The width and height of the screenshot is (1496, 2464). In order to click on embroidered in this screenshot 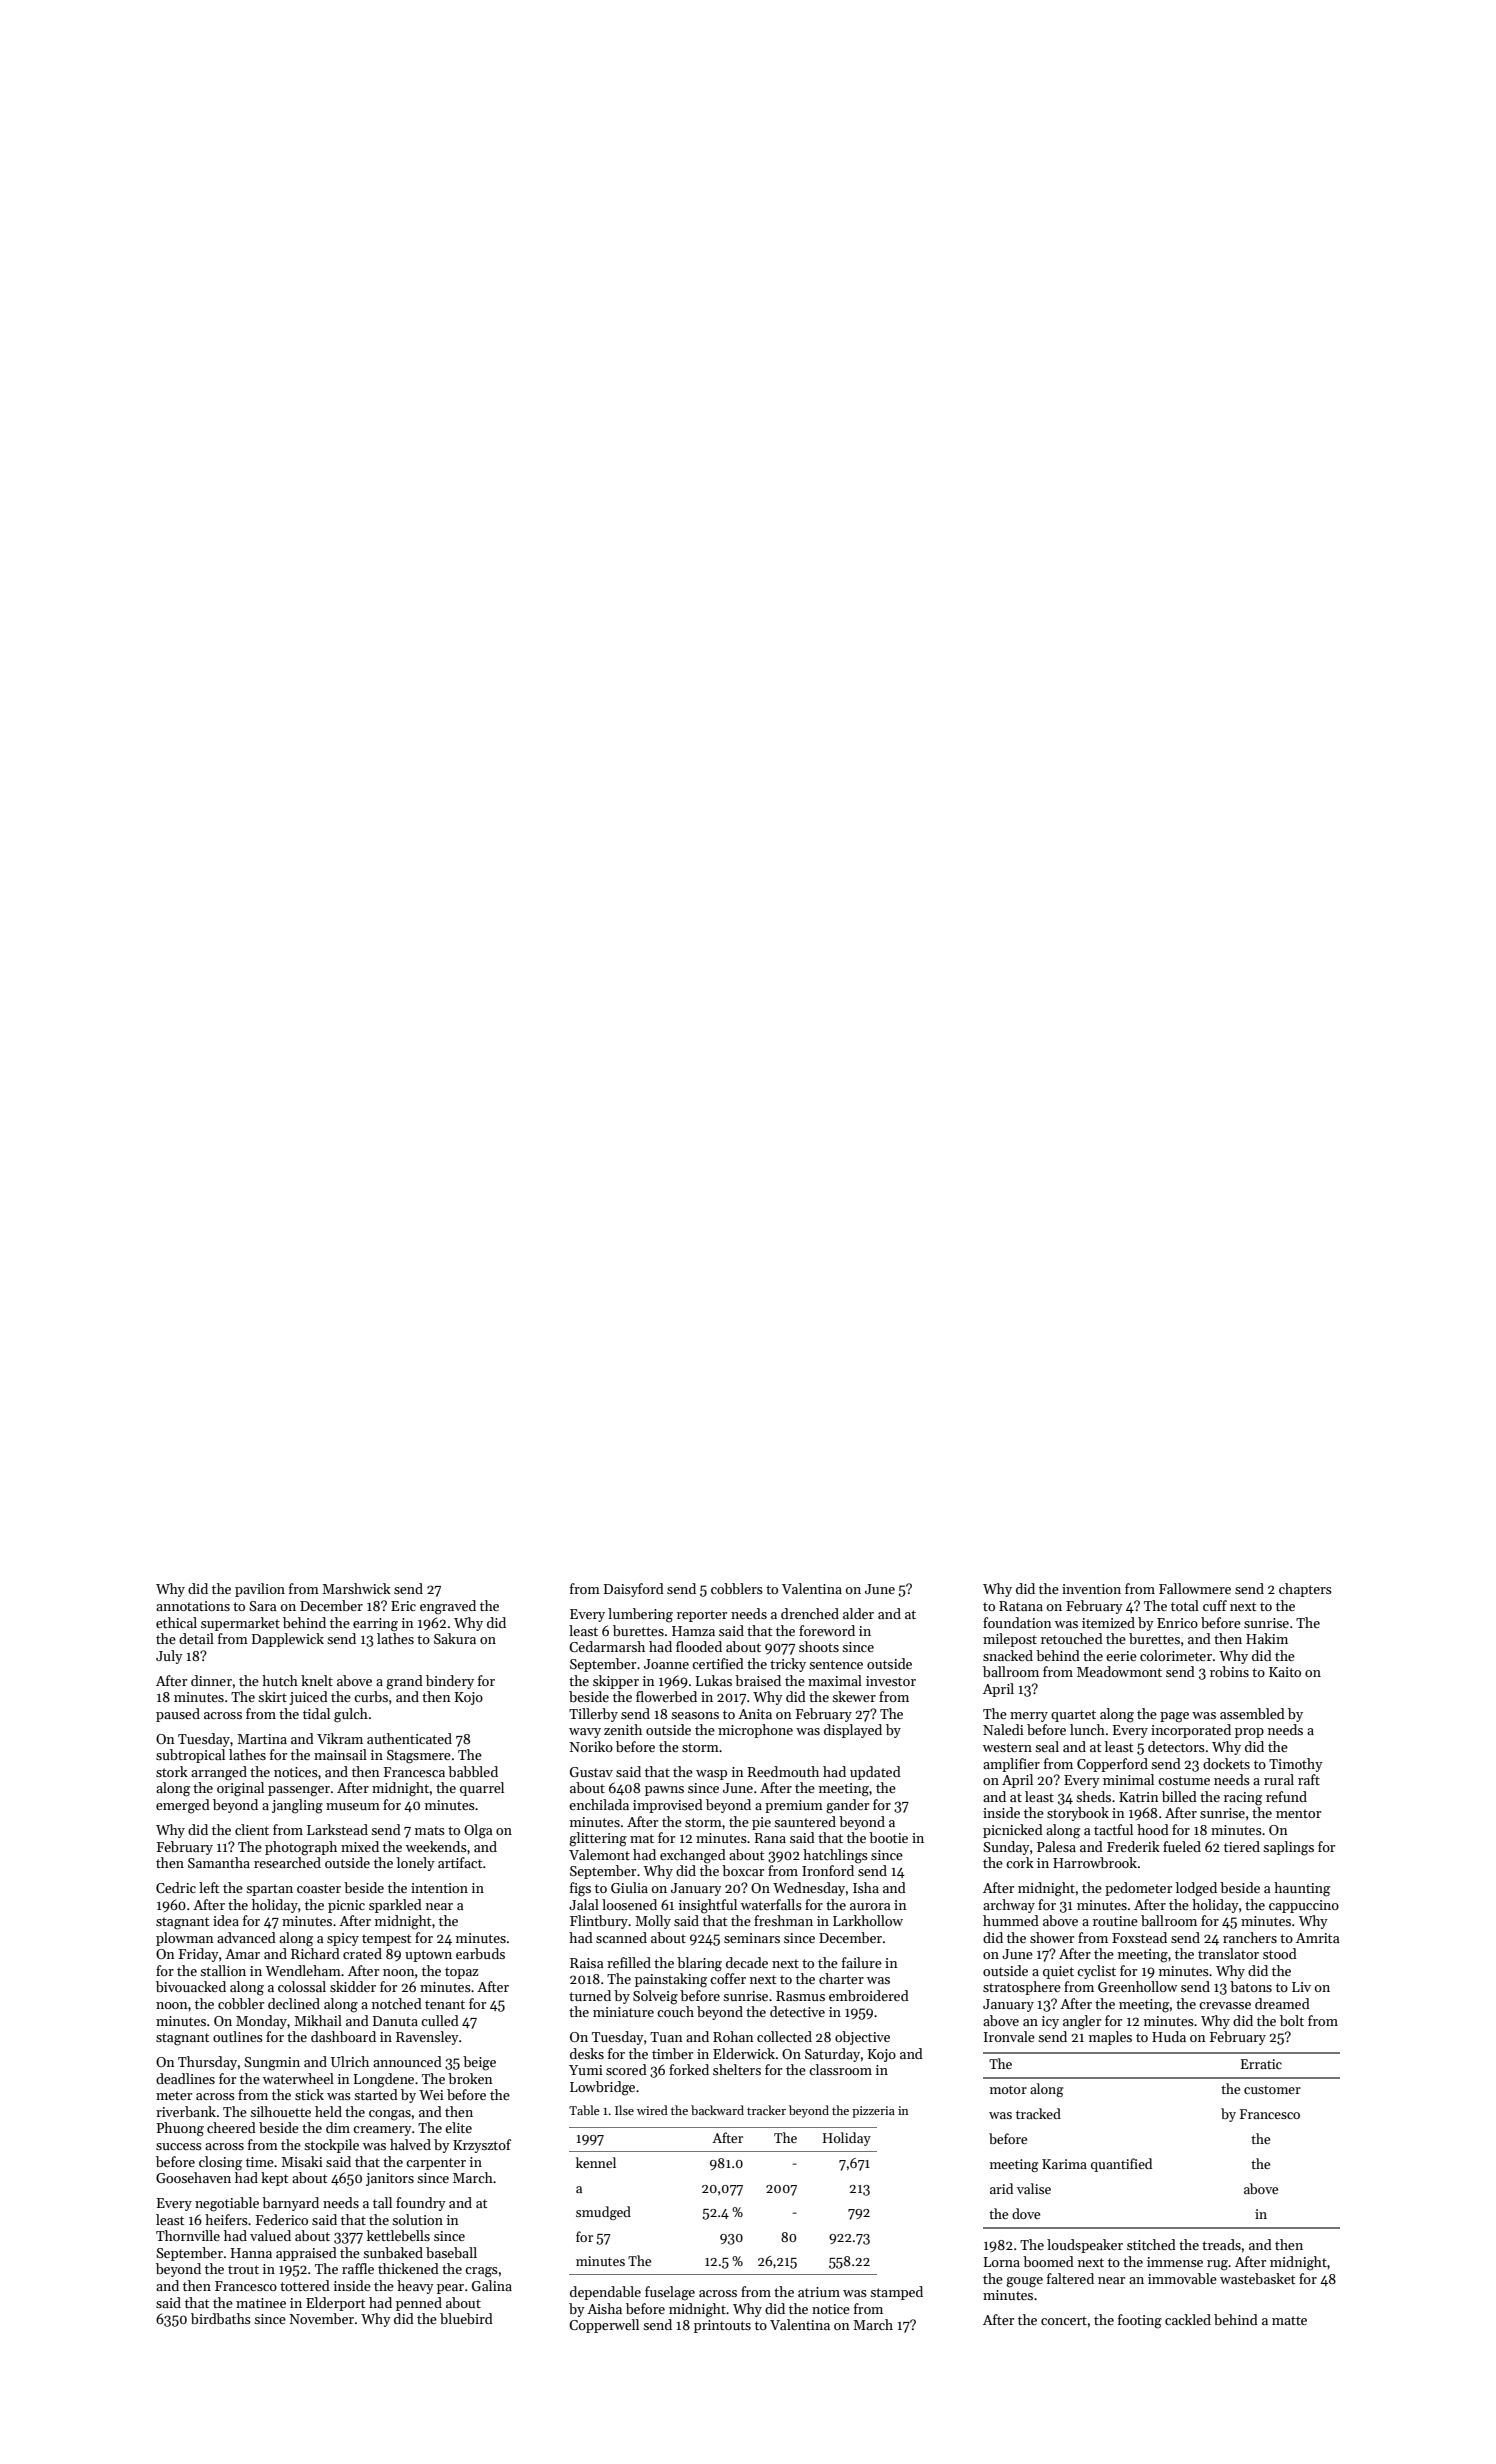, I will do `click(869, 1995)`.
